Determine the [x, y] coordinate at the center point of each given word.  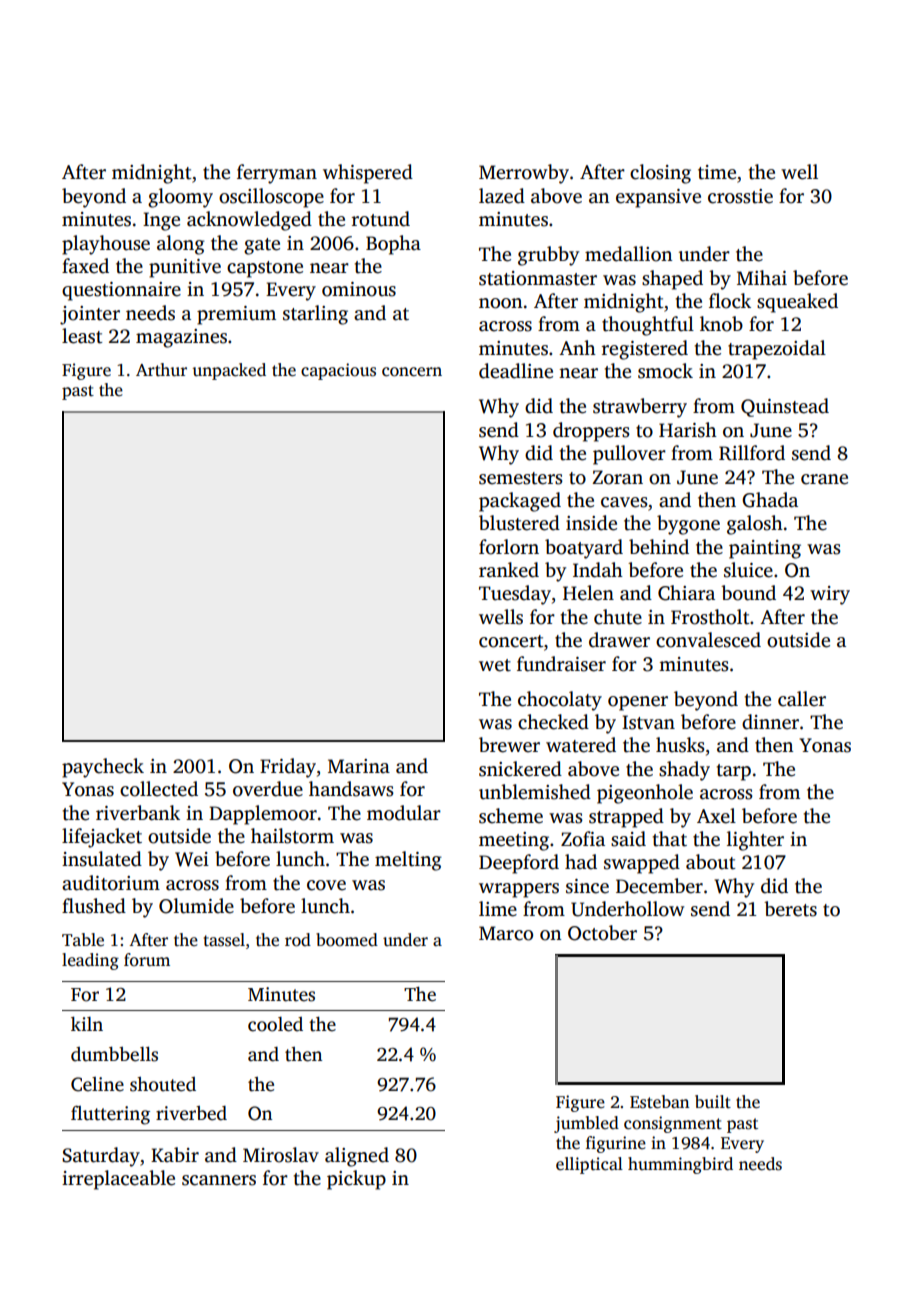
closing [660, 174]
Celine [97, 1084]
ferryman [277, 174]
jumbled [586, 1124]
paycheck [103, 768]
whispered [368, 174]
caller [802, 699]
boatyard [584, 549]
